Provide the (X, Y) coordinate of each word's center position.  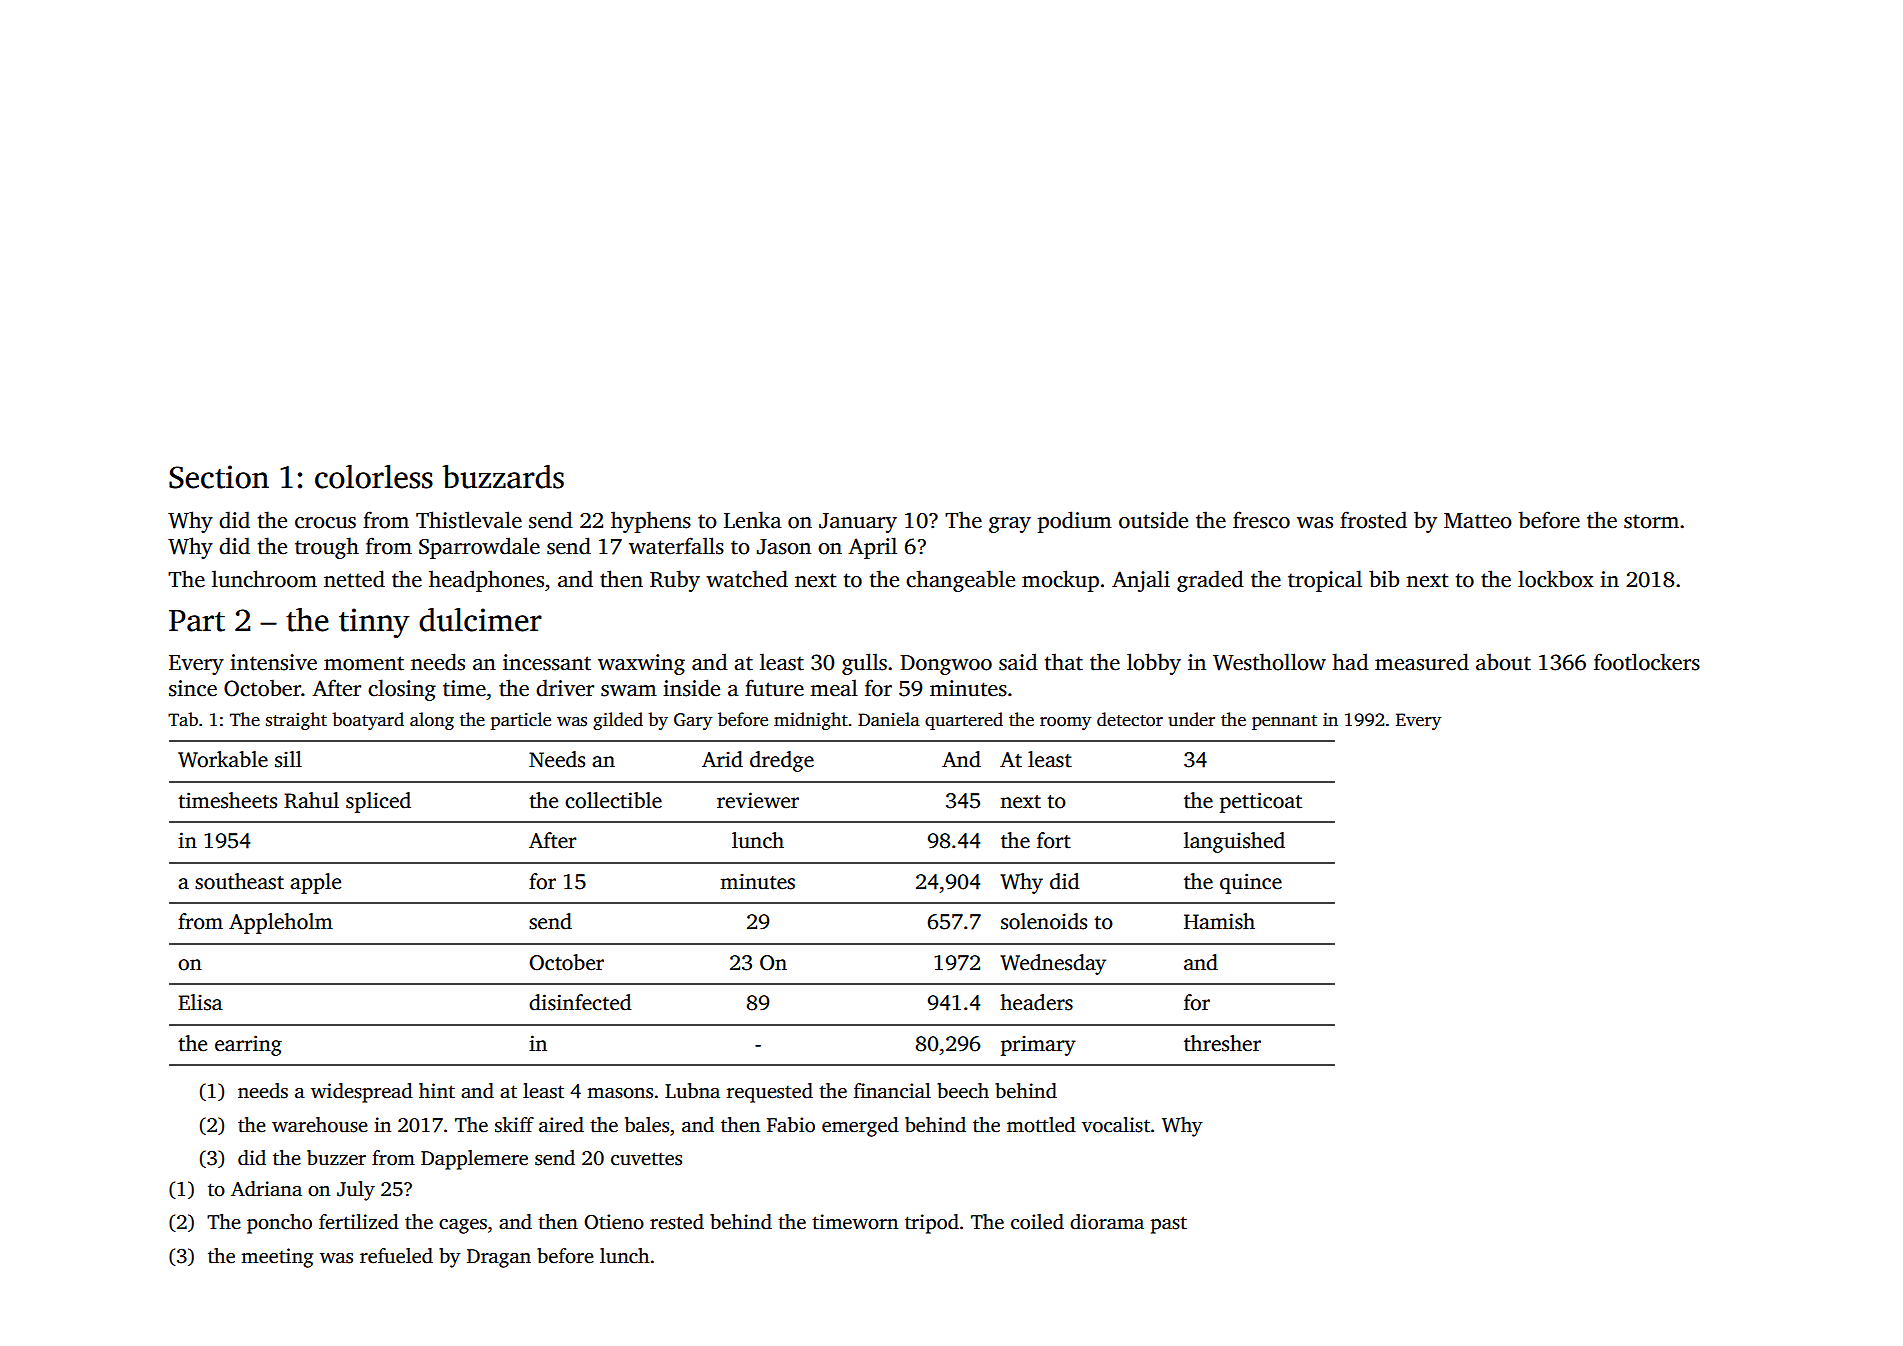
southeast (239, 881)
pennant (1284, 722)
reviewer (758, 800)
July (356, 1191)
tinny (374, 623)
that (1064, 662)
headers (1036, 1002)
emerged (860, 1127)
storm (1651, 521)
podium (1075, 522)
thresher (1222, 1043)
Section (219, 477)
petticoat (1261, 802)
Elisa (200, 1002)
